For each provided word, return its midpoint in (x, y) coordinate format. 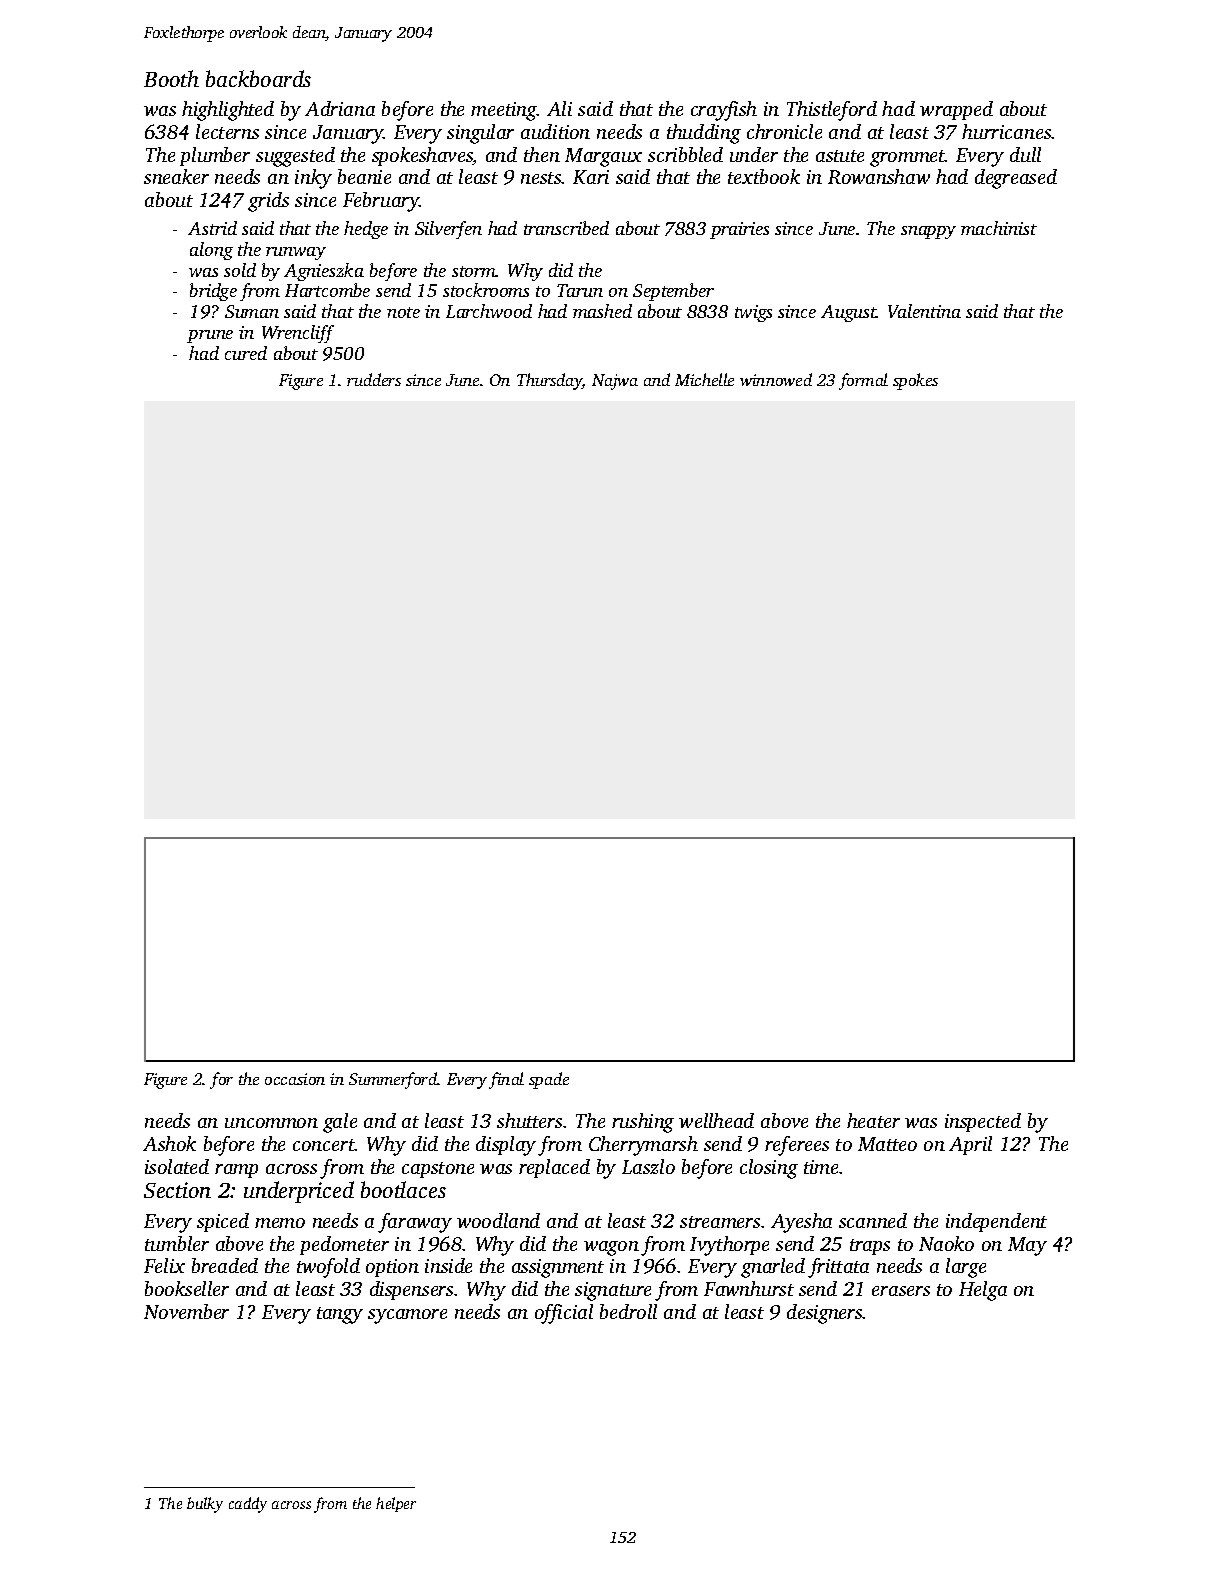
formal (863, 381)
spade (549, 1080)
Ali (559, 108)
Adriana (340, 108)
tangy (340, 1315)
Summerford (393, 1080)
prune (210, 336)
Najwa (615, 382)
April (970, 1145)
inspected (983, 1122)
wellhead (716, 1120)
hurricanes (1007, 131)
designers (825, 1314)
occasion (295, 1079)
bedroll (628, 1311)
